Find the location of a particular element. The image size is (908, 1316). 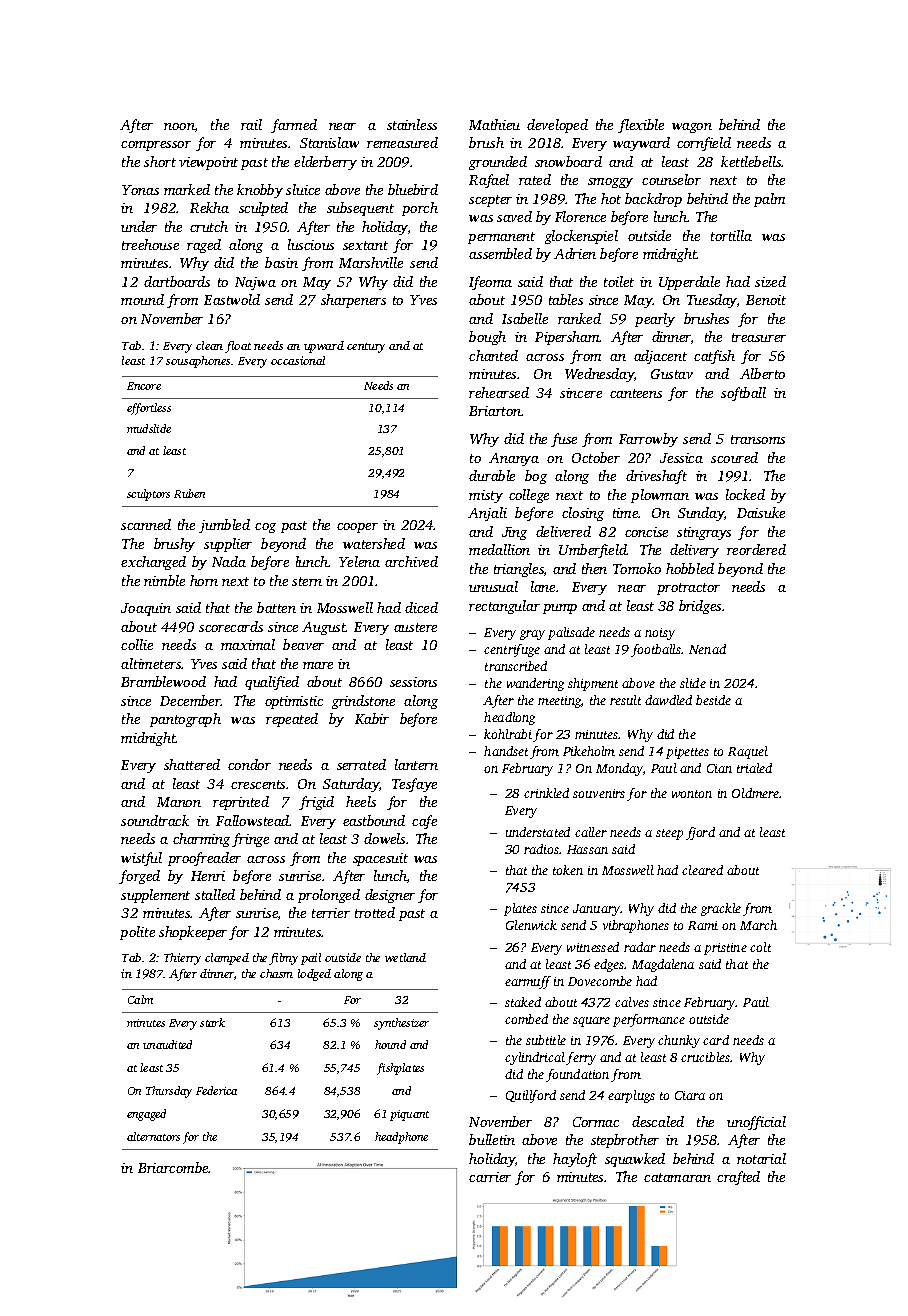

plowman is located at coordinates (660, 496).
